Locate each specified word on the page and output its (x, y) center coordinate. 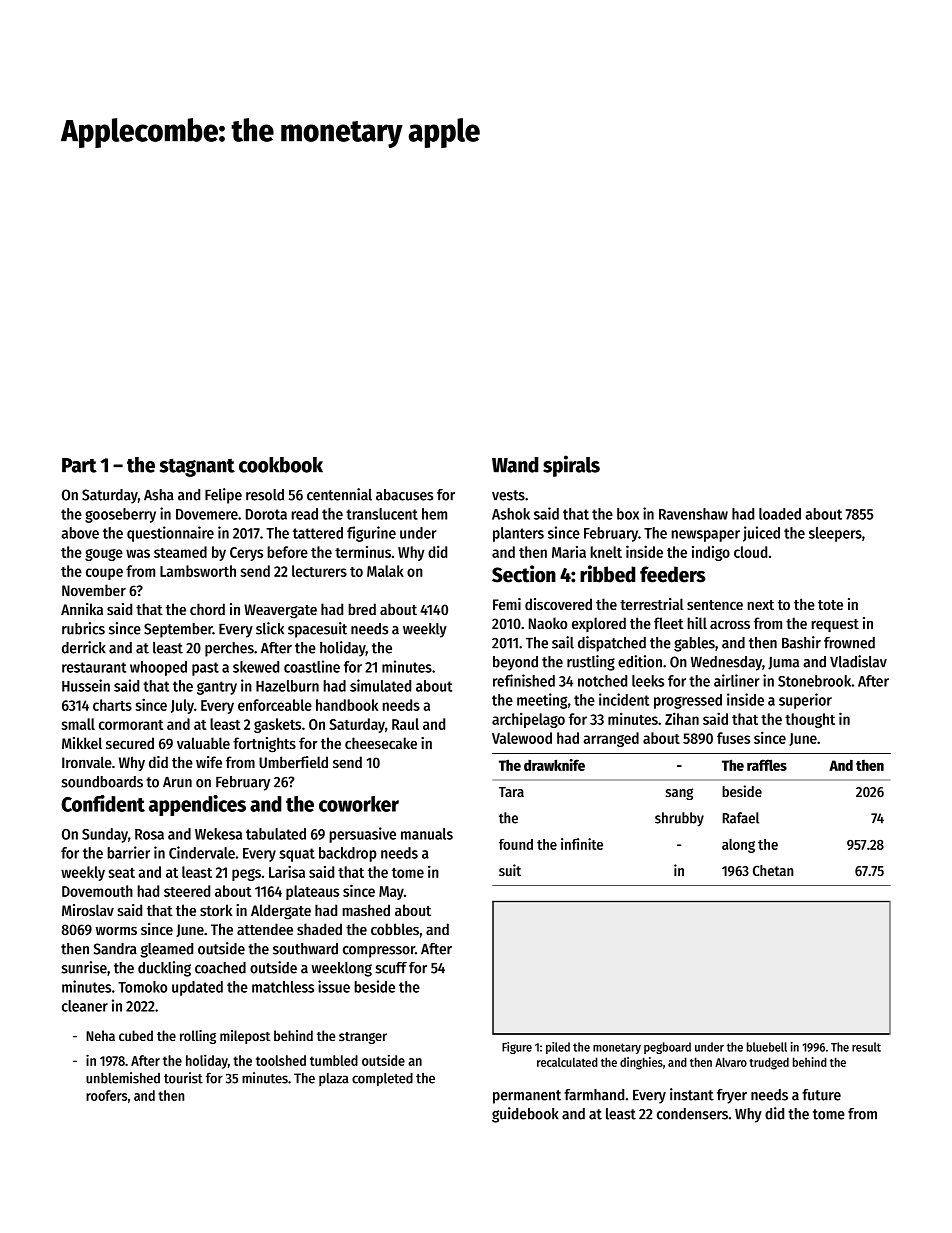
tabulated (276, 834)
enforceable (275, 705)
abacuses (404, 495)
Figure (517, 1048)
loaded (780, 514)
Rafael (741, 818)
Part (79, 465)
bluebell (767, 1047)
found (516, 844)
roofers (106, 1095)
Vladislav (858, 661)
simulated (380, 685)
